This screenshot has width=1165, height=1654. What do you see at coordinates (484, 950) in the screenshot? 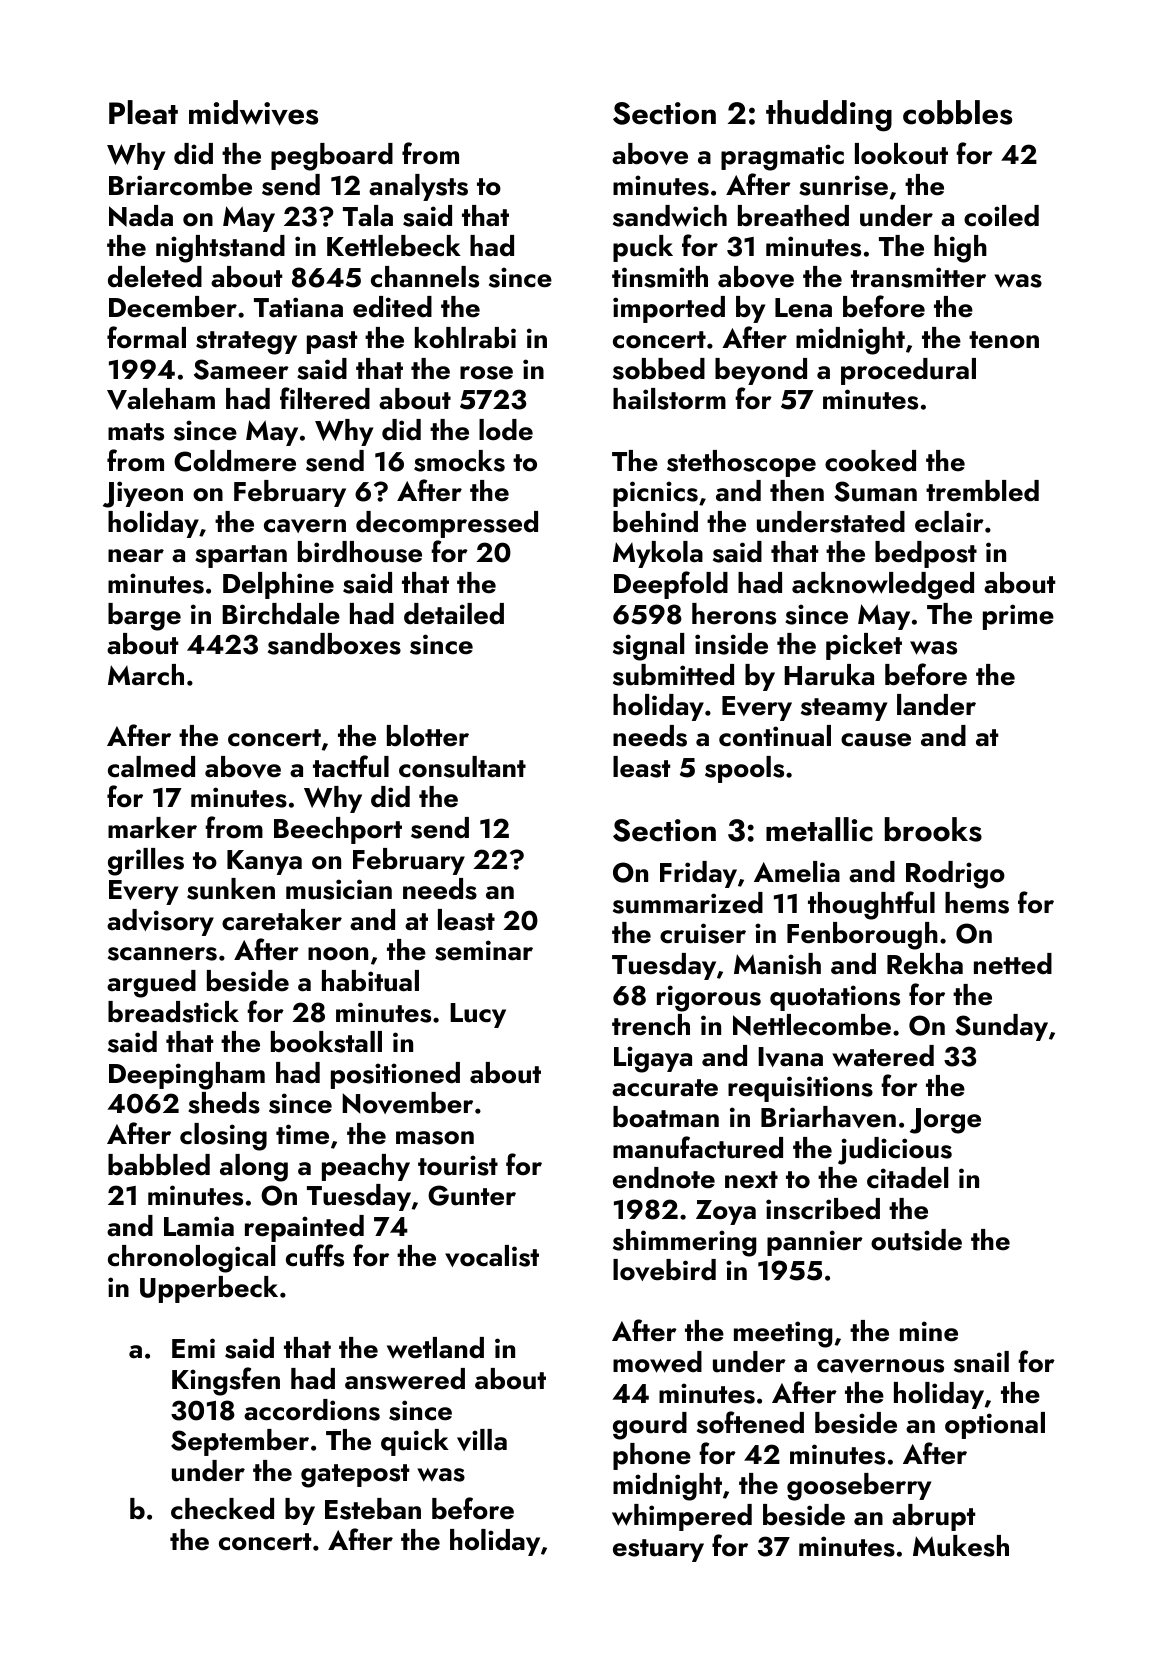
I see `seminar` at bounding box center [484, 950].
